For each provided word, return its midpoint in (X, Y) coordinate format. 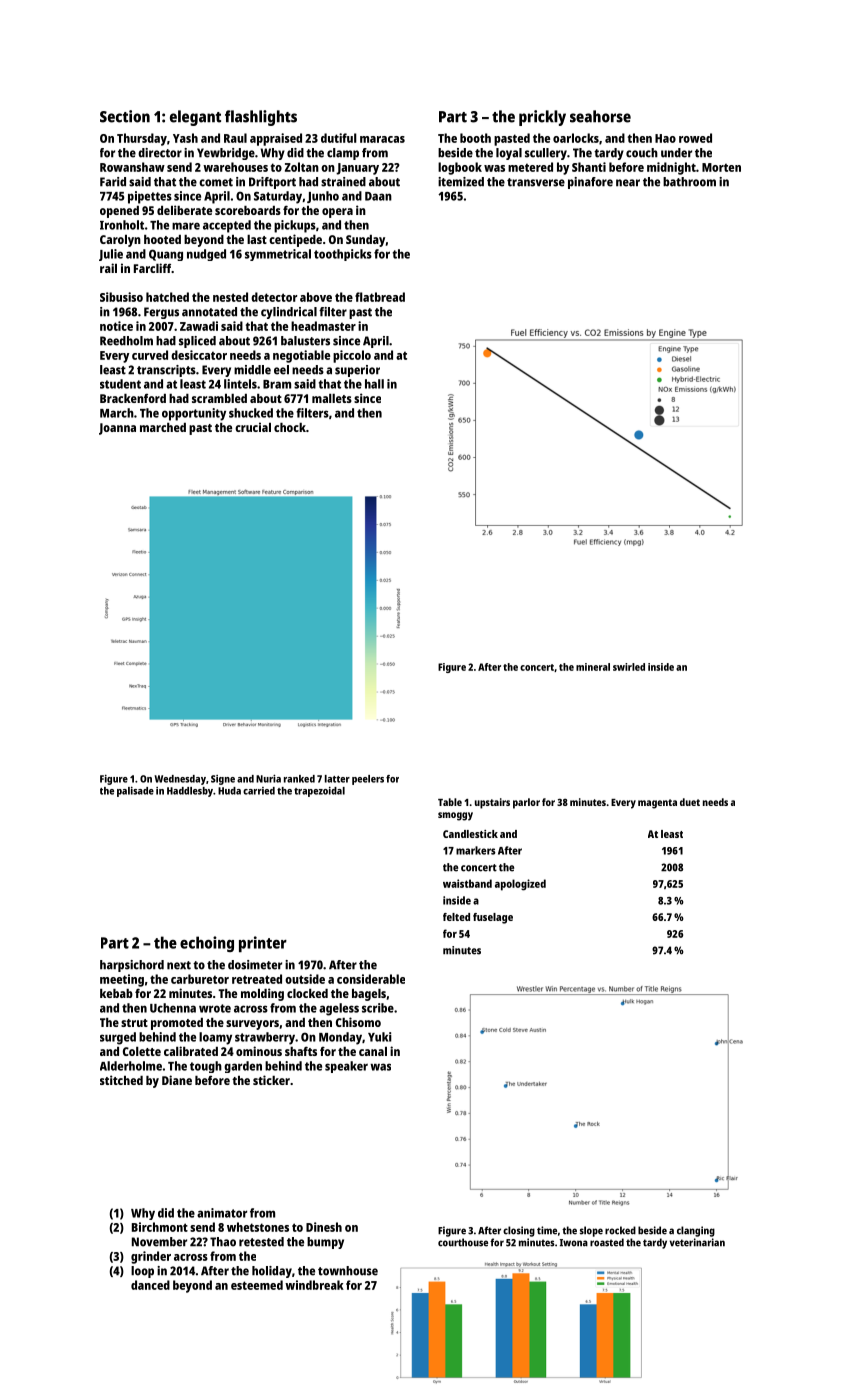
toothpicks (343, 255)
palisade (135, 792)
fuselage (493, 918)
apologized (520, 885)
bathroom (689, 182)
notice (116, 326)
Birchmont (160, 1227)
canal (373, 1051)
